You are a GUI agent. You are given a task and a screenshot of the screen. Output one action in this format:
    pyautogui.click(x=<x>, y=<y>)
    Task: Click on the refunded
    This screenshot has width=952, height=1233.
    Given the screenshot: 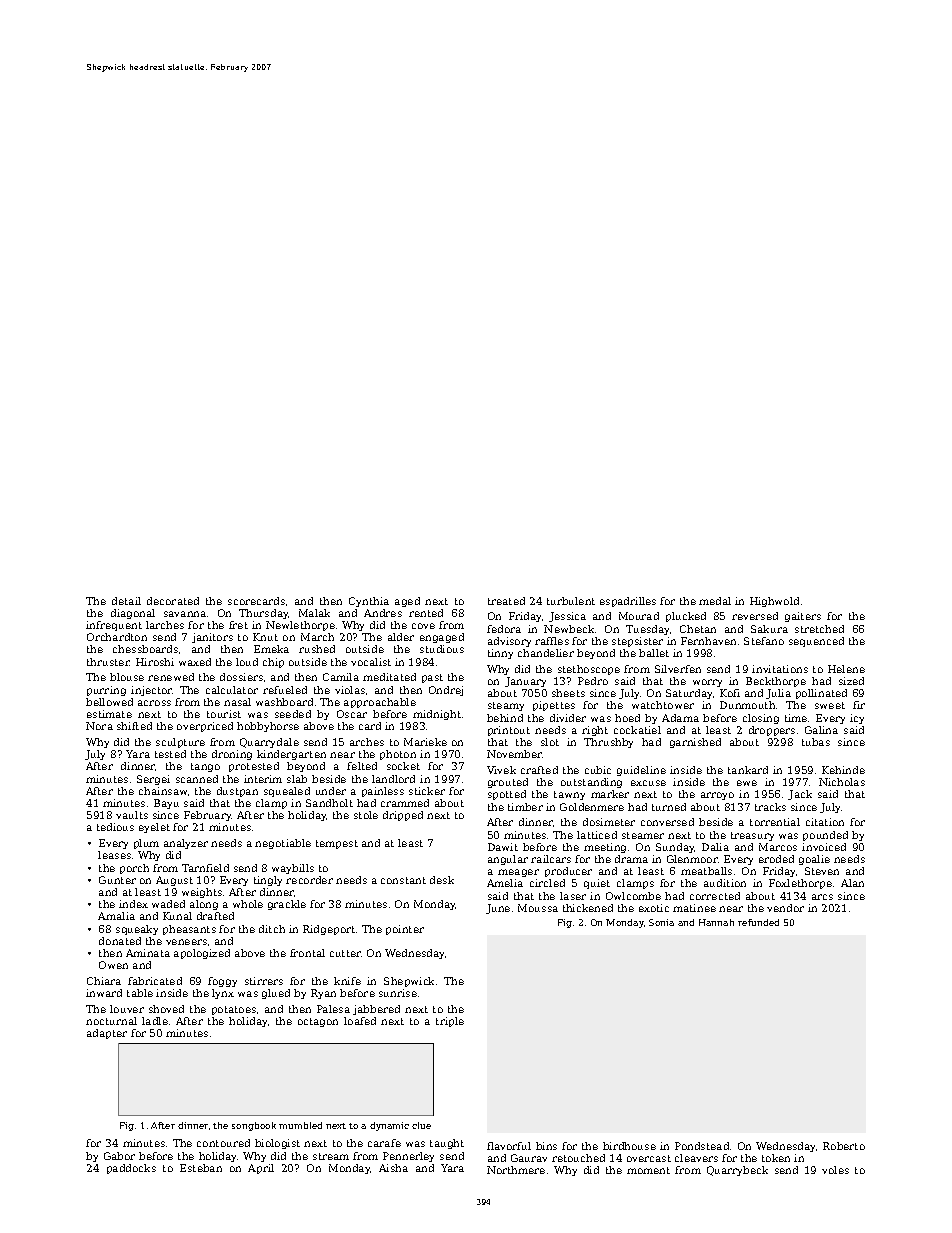 What is the action you would take?
    pyautogui.click(x=758, y=922)
